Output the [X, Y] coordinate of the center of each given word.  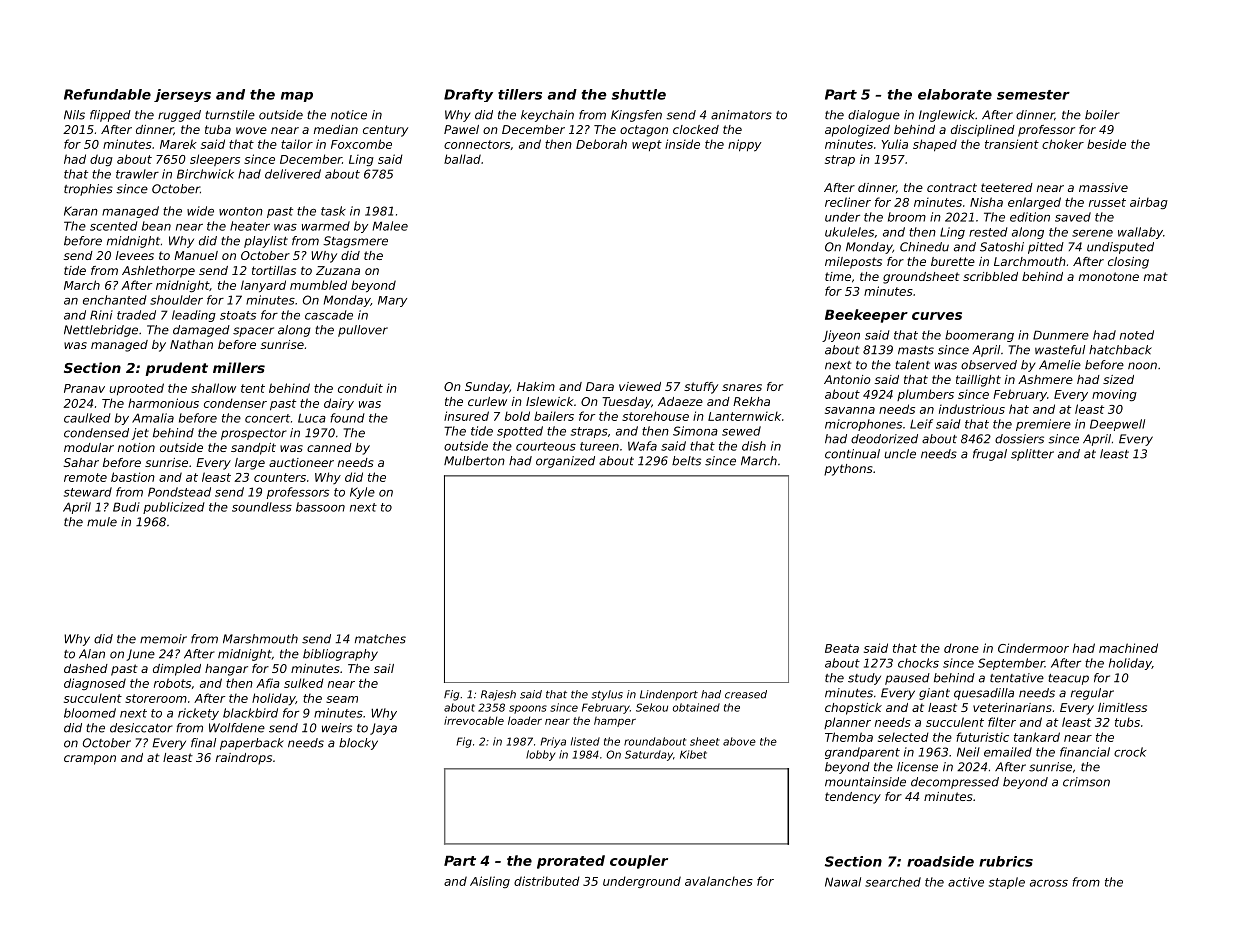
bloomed [90, 713]
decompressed [955, 783]
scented [114, 226]
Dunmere [1061, 335]
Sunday [487, 388]
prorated [571, 862]
